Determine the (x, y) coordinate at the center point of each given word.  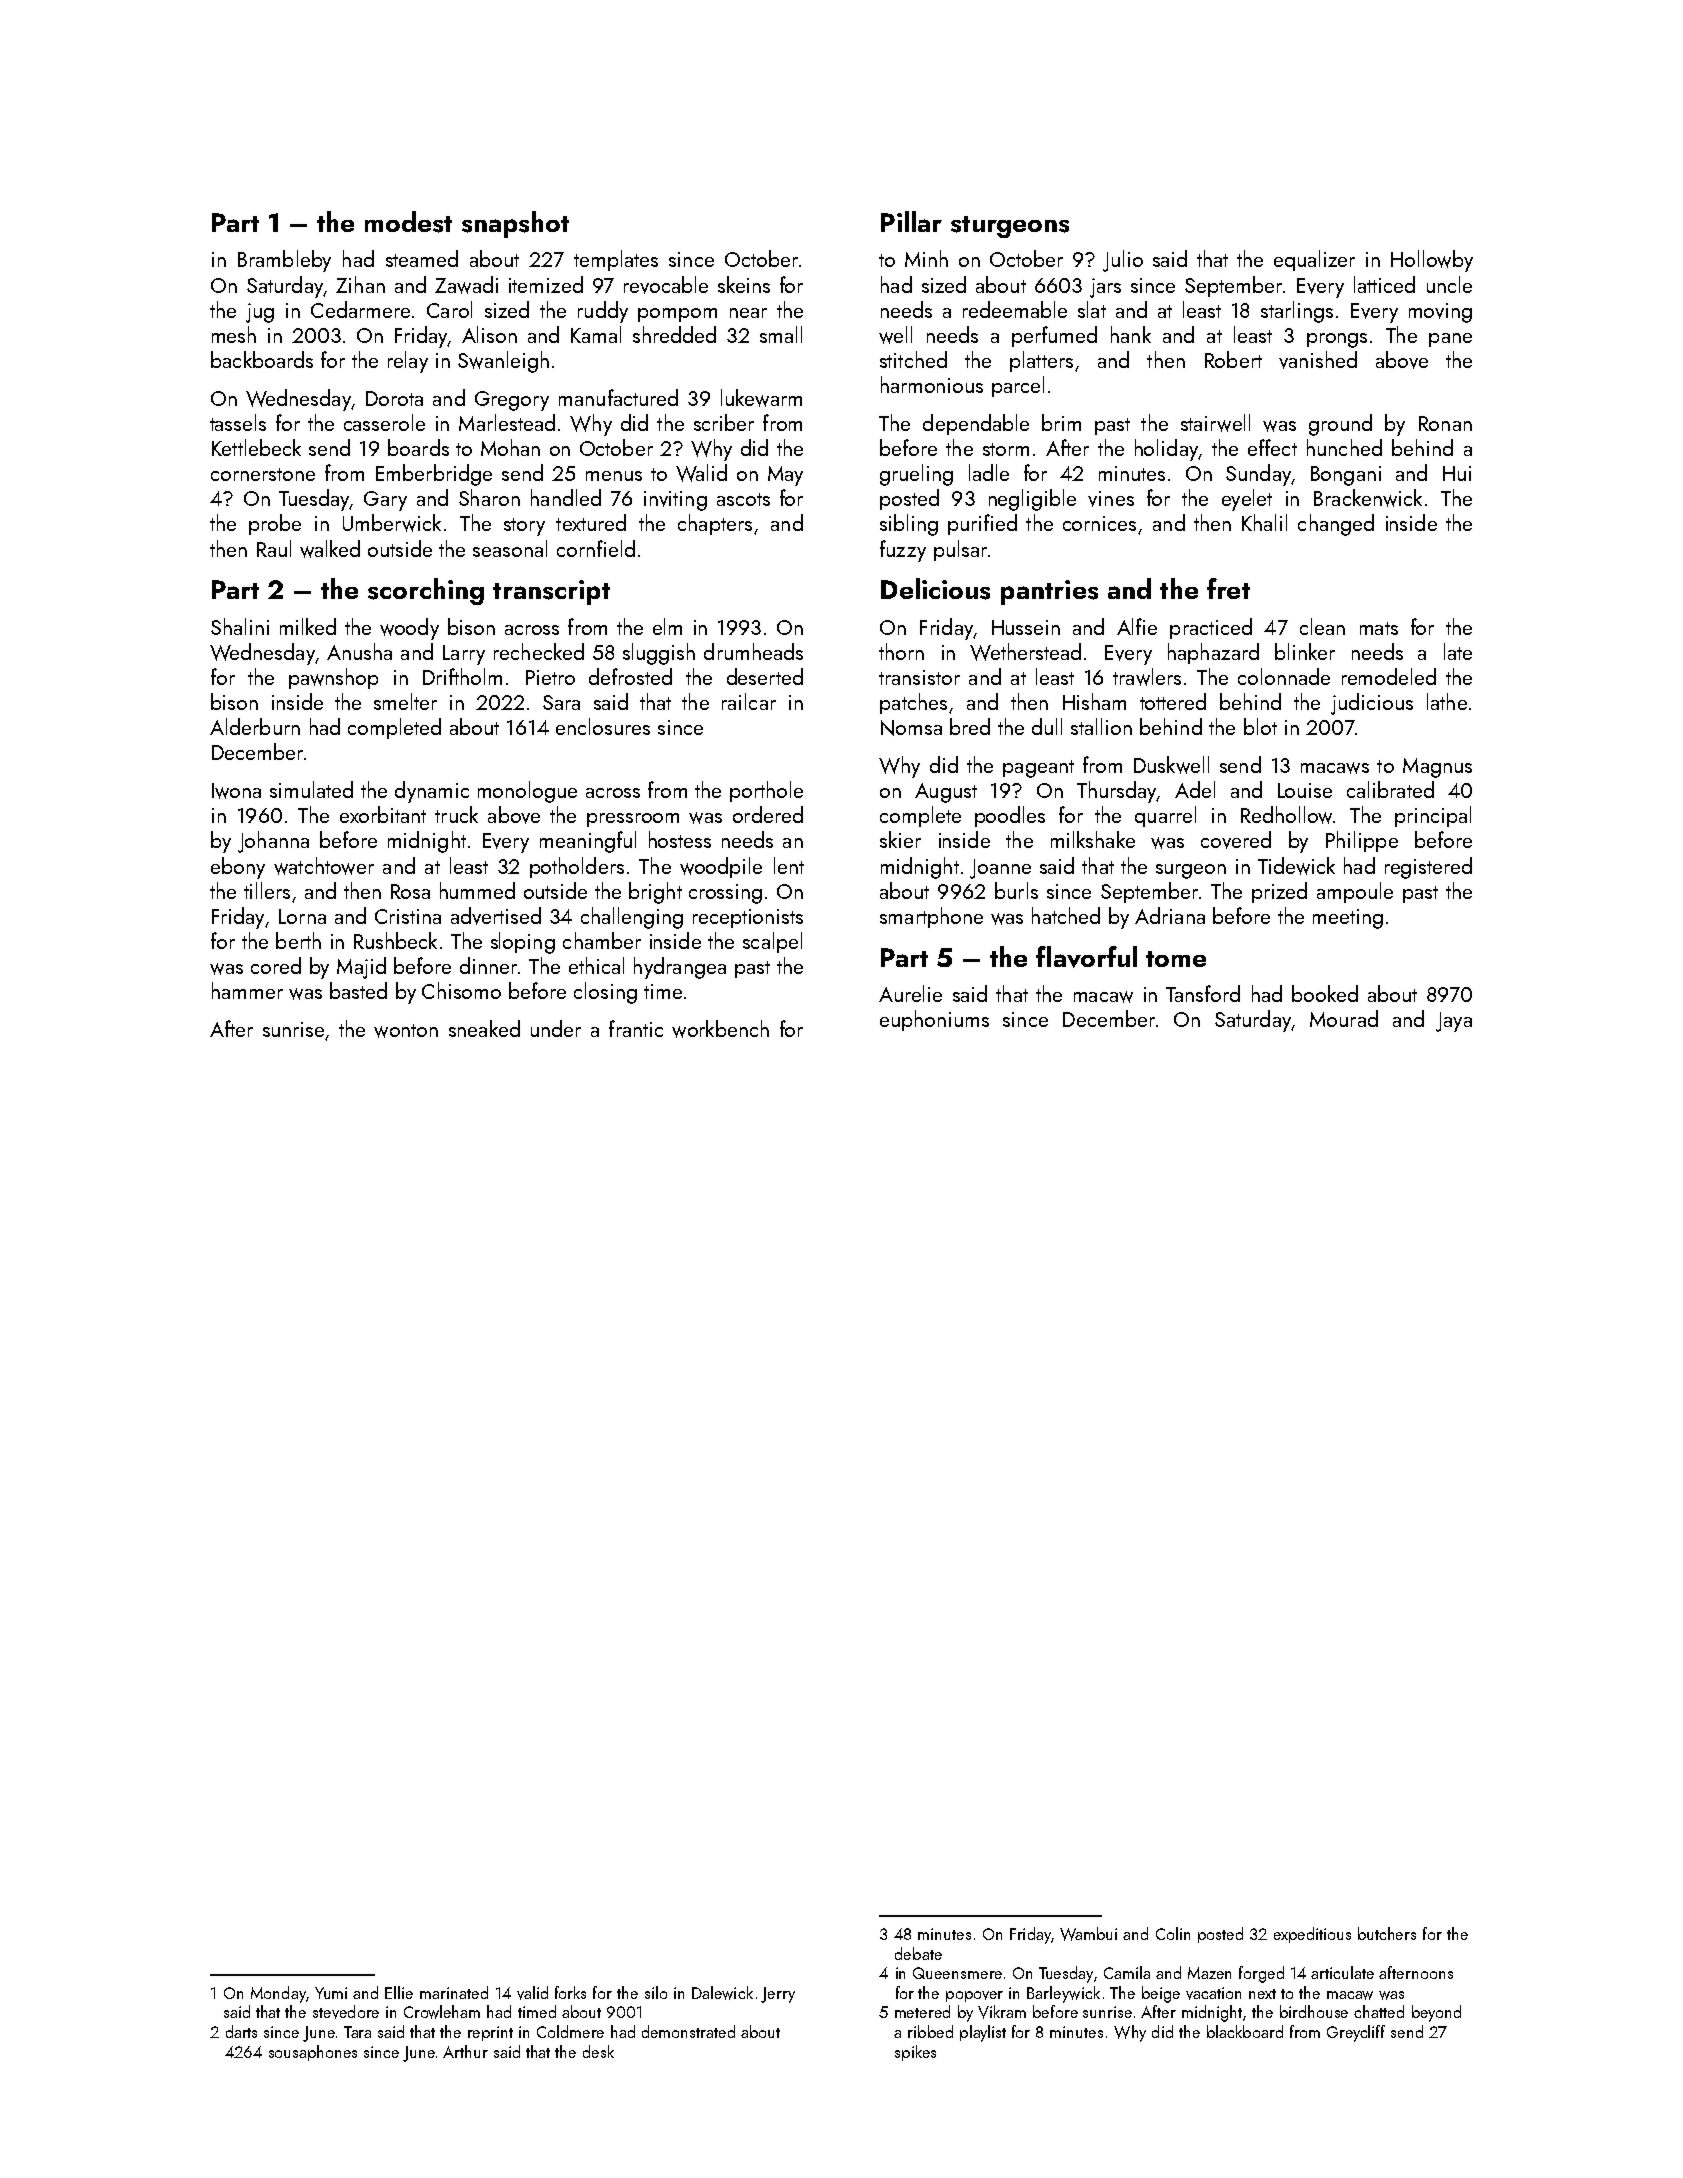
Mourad (1344, 1018)
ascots (743, 499)
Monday (278, 1994)
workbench (720, 1029)
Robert (1233, 359)
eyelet (1247, 500)
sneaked (484, 1028)
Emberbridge (434, 475)
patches (913, 703)
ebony (238, 868)
